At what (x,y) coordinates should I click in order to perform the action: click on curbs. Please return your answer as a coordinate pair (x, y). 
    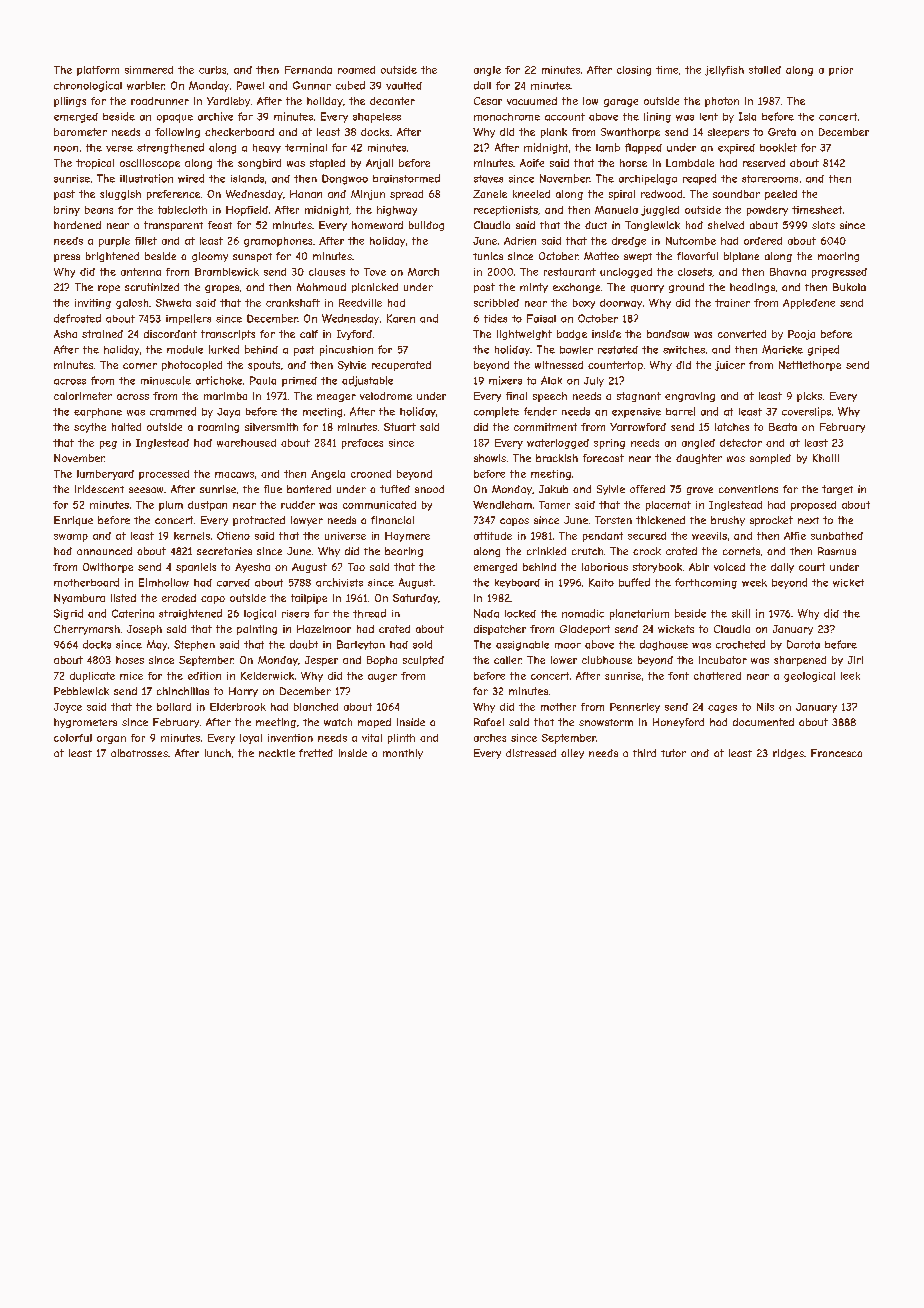
    Looking at the image, I should click on (212, 70).
